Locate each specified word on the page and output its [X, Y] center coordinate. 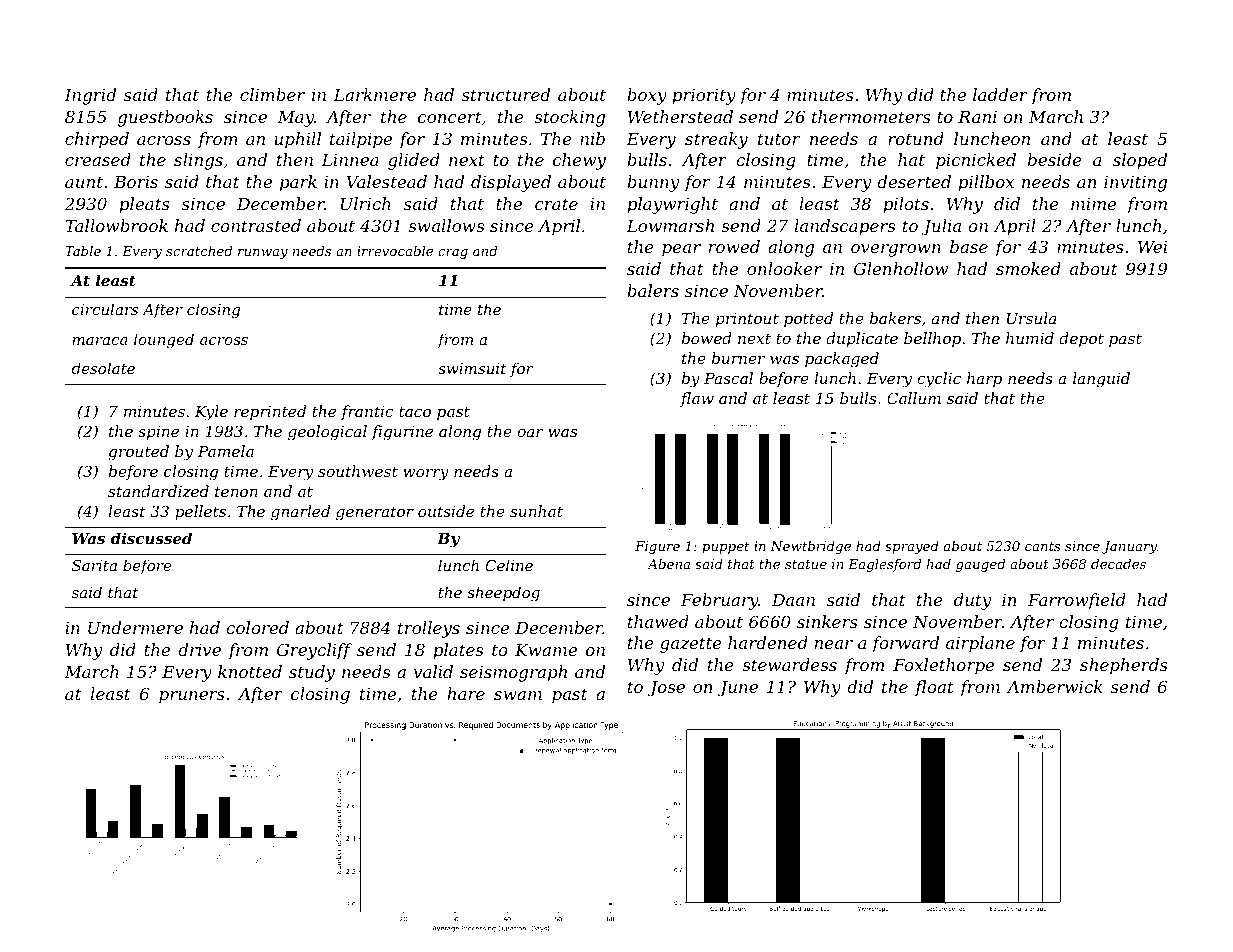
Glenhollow [901, 268]
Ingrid [90, 96]
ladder [1000, 94]
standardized [158, 491]
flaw [697, 399]
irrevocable [395, 251]
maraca [100, 341]
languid [1101, 380]
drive [199, 649]
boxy [647, 96]
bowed [707, 338]
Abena [668, 564]
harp [984, 379]
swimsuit [472, 368]
